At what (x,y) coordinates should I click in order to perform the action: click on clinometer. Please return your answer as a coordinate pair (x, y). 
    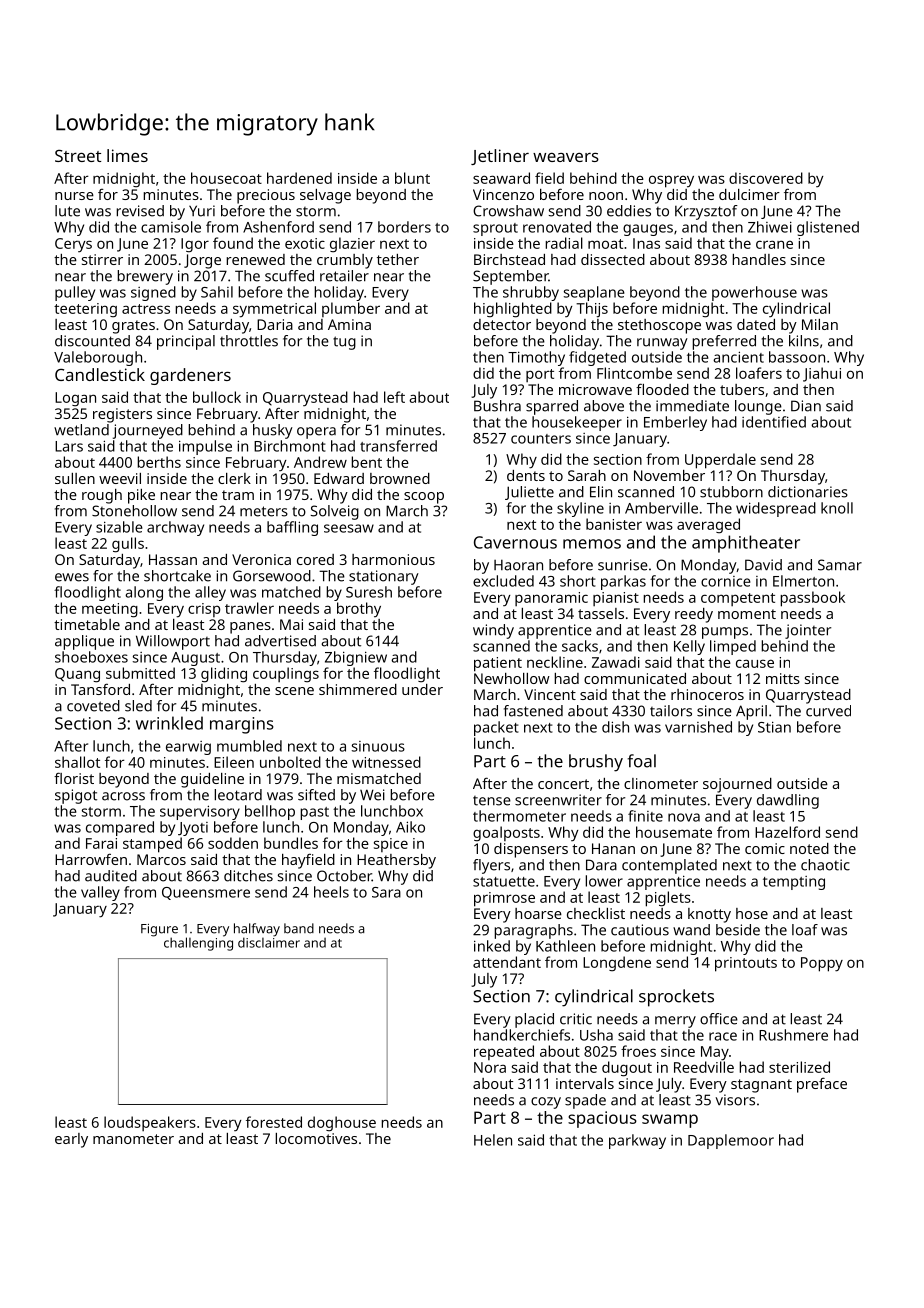
    Looking at the image, I should click on (661, 783).
